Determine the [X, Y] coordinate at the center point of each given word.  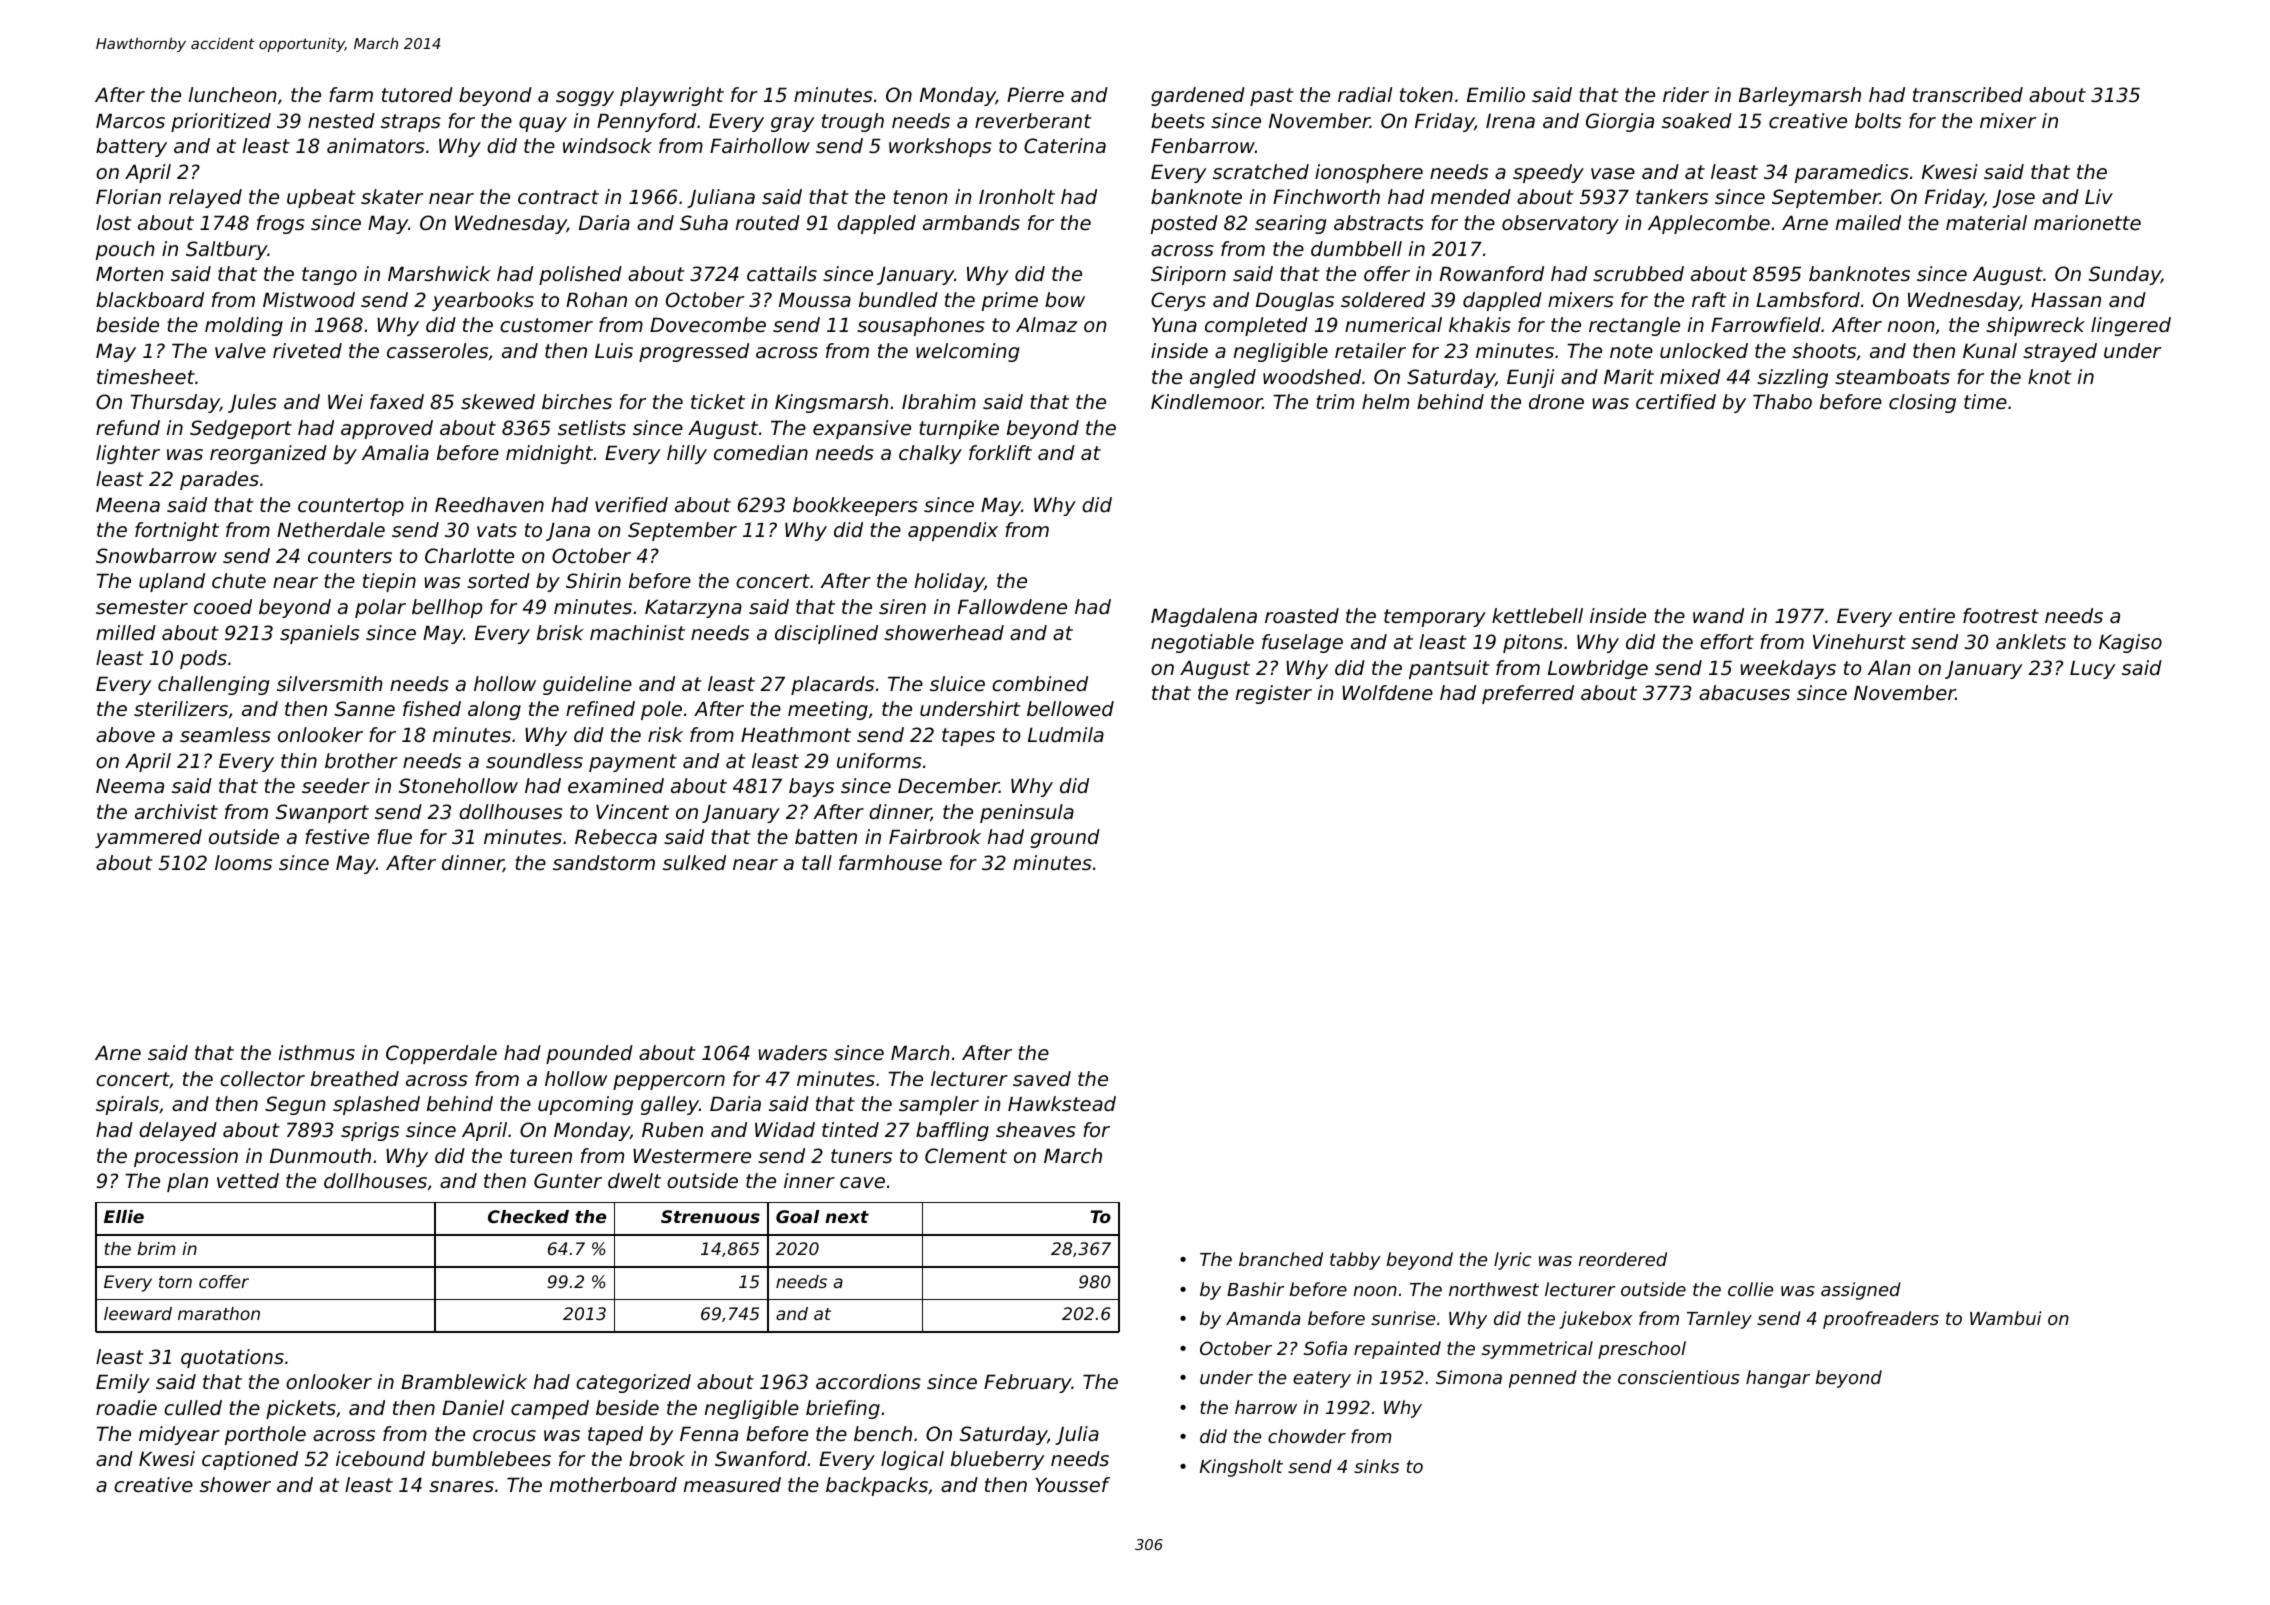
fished [432, 709]
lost [114, 223]
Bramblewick [464, 1382]
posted [1184, 224]
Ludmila [1066, 734]
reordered [1622, 1259]
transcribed [1968, 95]
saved [1042, 1079]
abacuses [1744, 693]
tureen [541, 1156]
